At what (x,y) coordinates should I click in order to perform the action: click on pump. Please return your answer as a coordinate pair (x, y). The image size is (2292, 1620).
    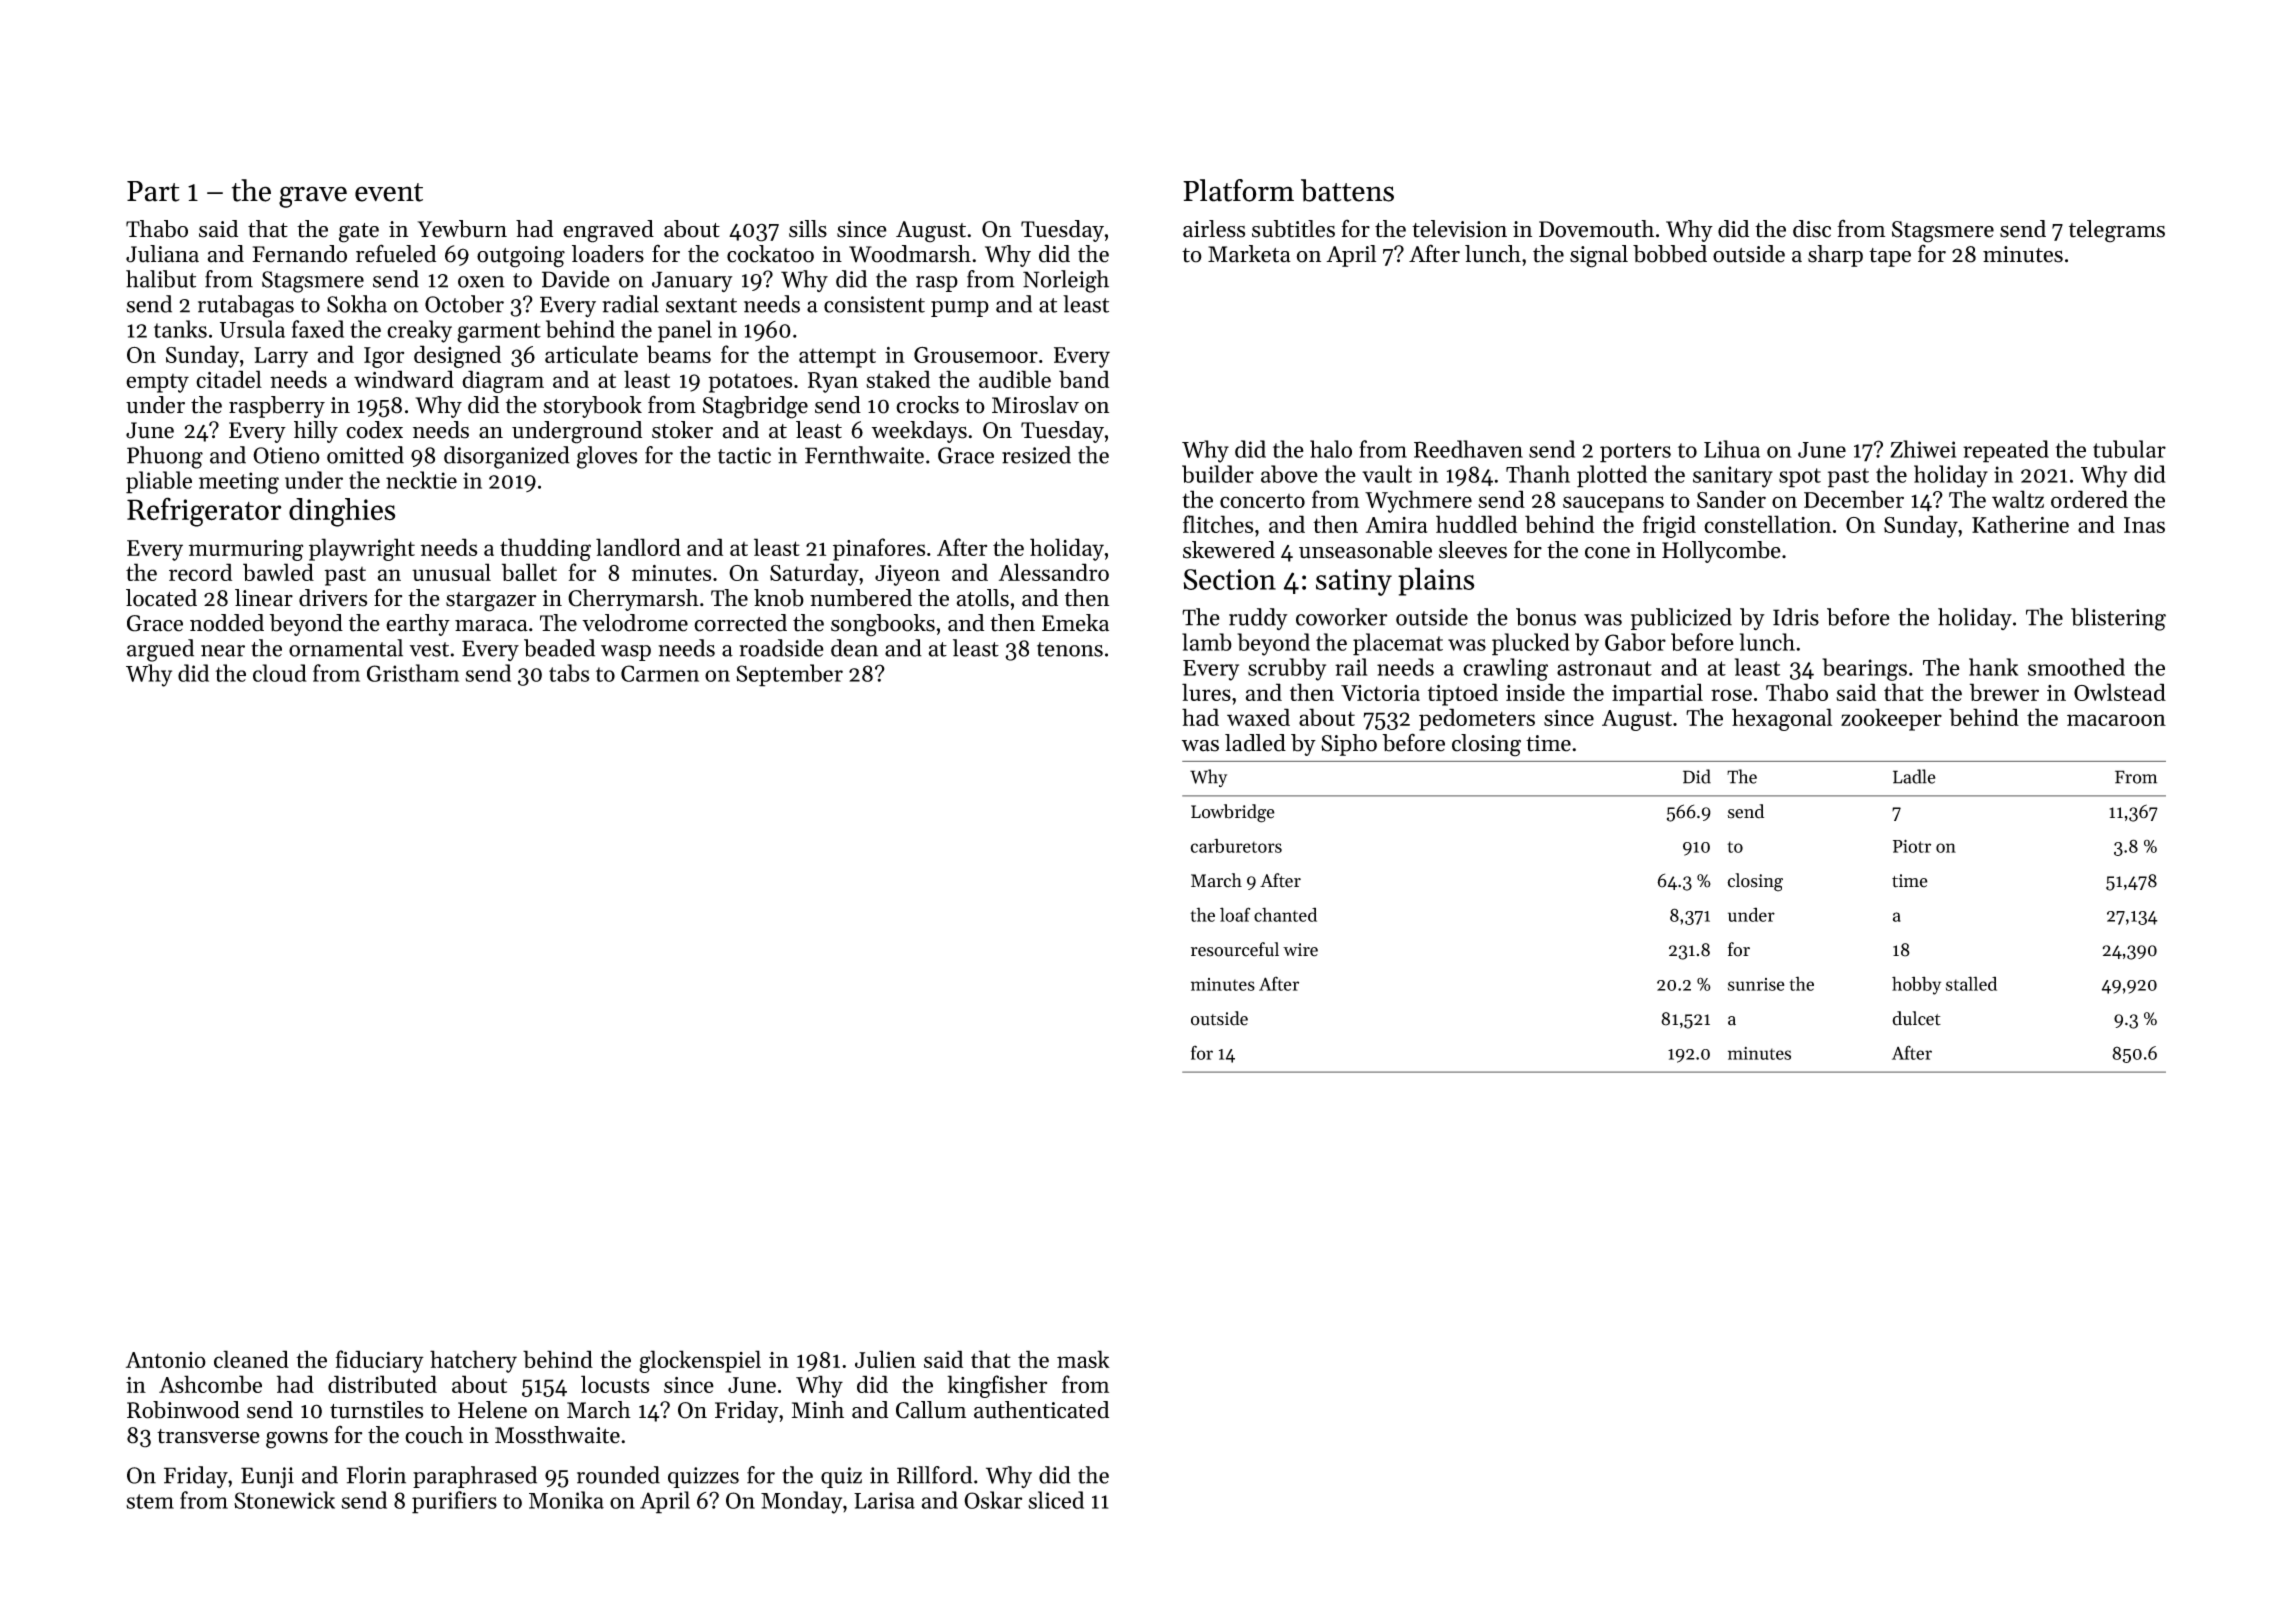
    Looking at the image, I should click on (960, 309).
